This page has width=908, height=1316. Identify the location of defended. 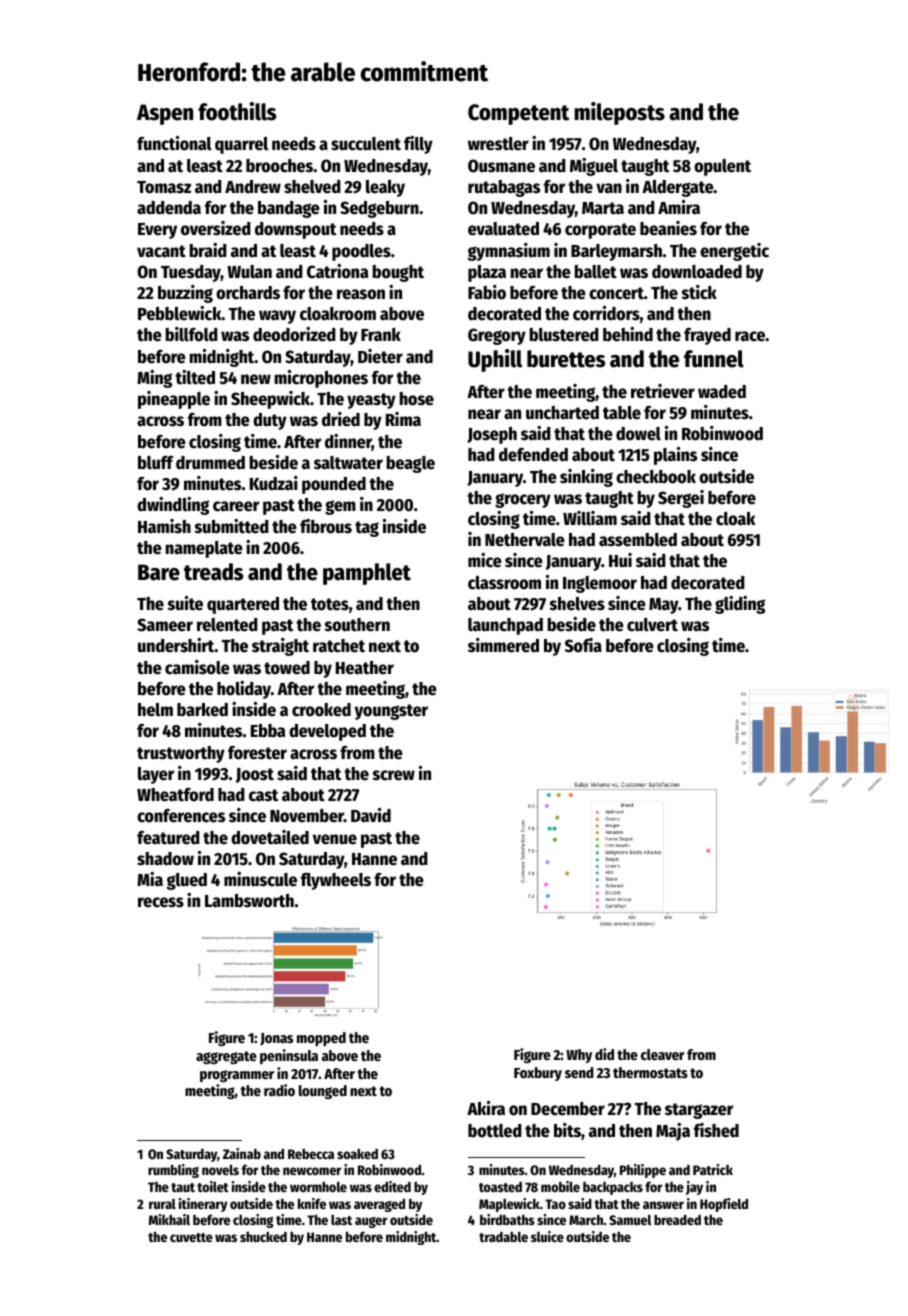
(533, 455).
